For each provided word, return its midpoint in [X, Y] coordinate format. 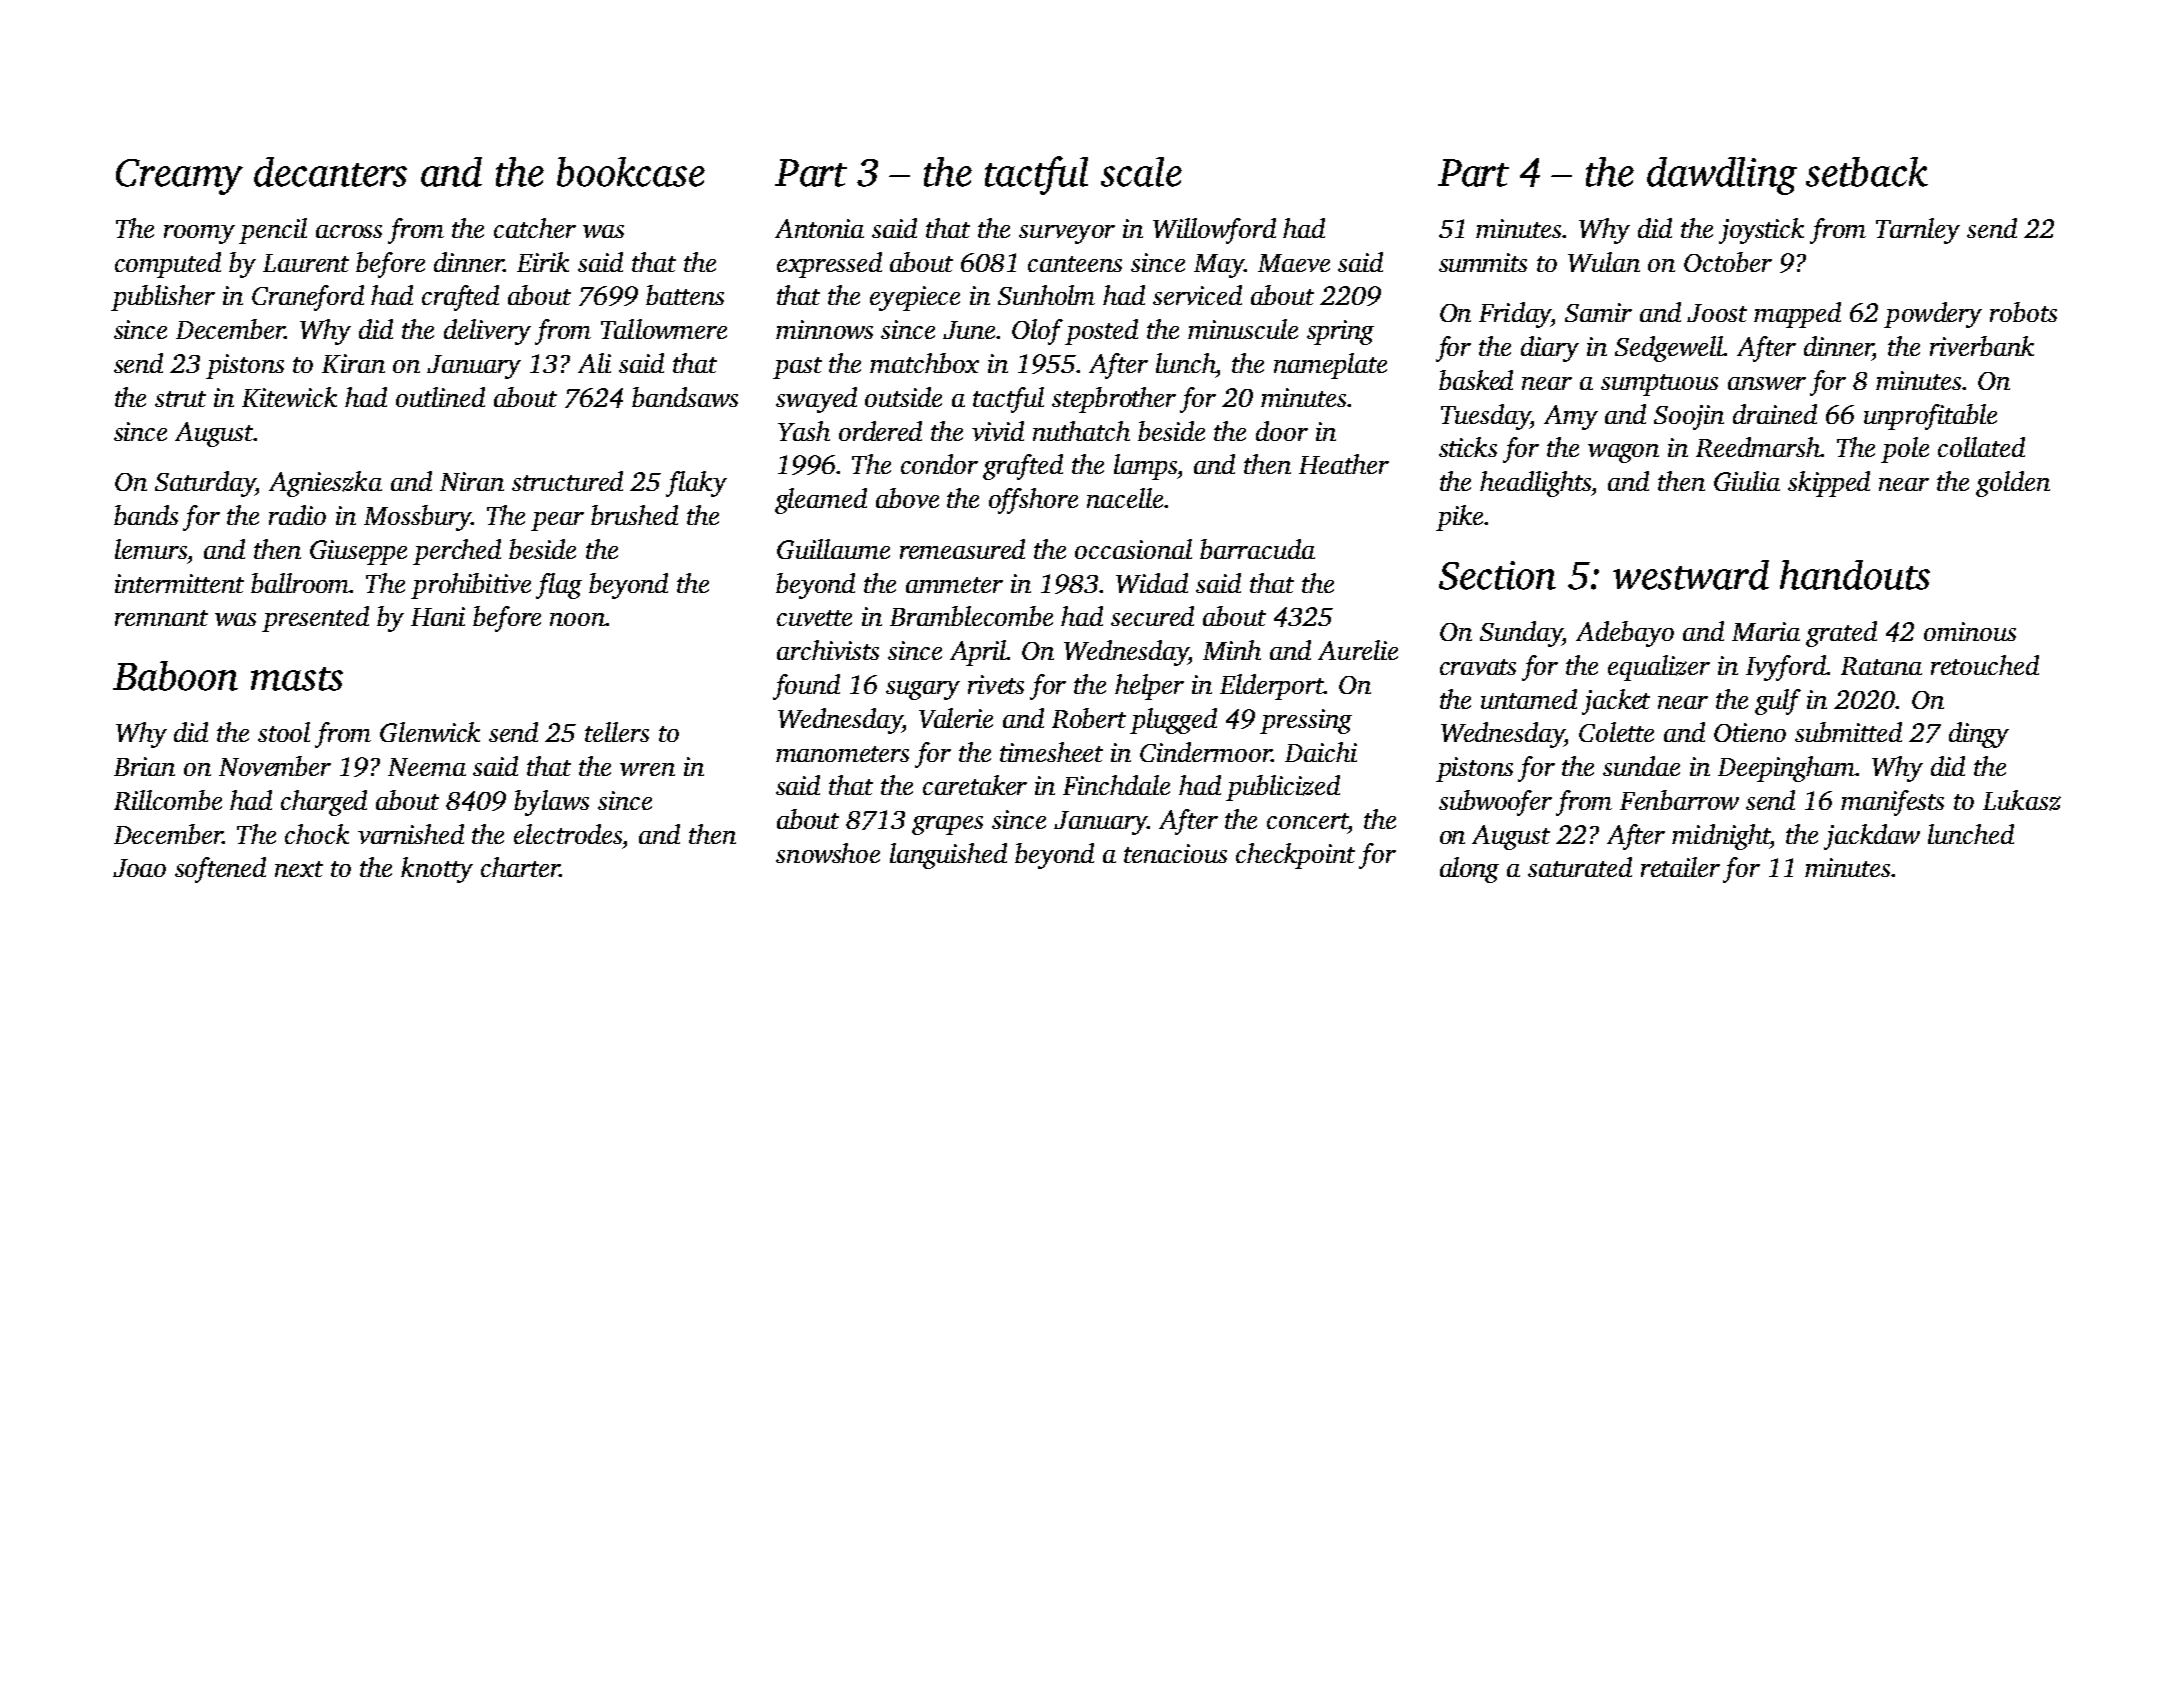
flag [559, 586]
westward [1691, 575]
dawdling [1722, 176]
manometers [842, 754]
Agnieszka [325, 484]
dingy [1979, 735]
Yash [804, 431]
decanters [330, 172]
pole [1905, 450]
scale [1141, 172]
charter [520, 867]
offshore [1033, 501]
